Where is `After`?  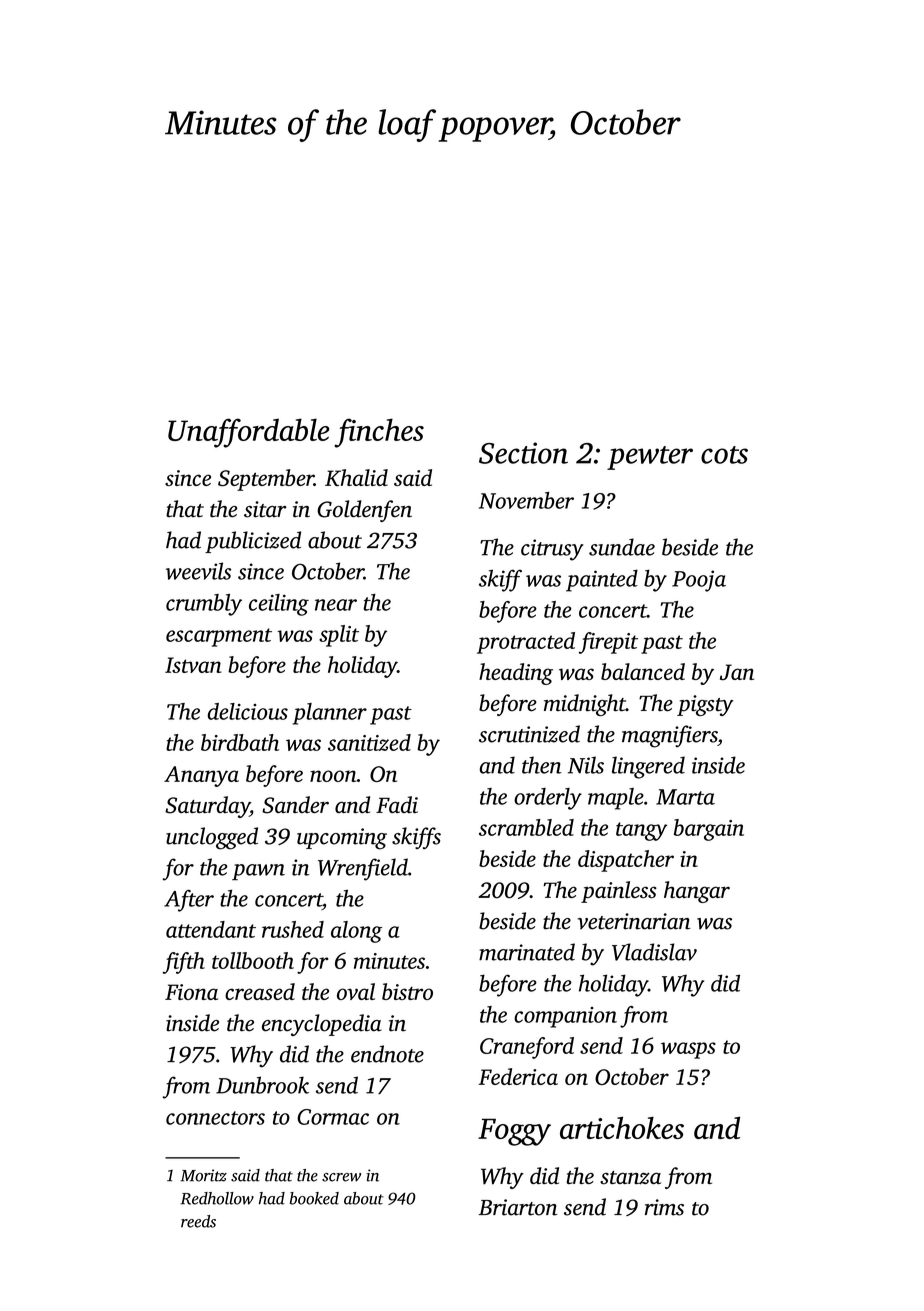 After is located at coordinates (189, 901).
